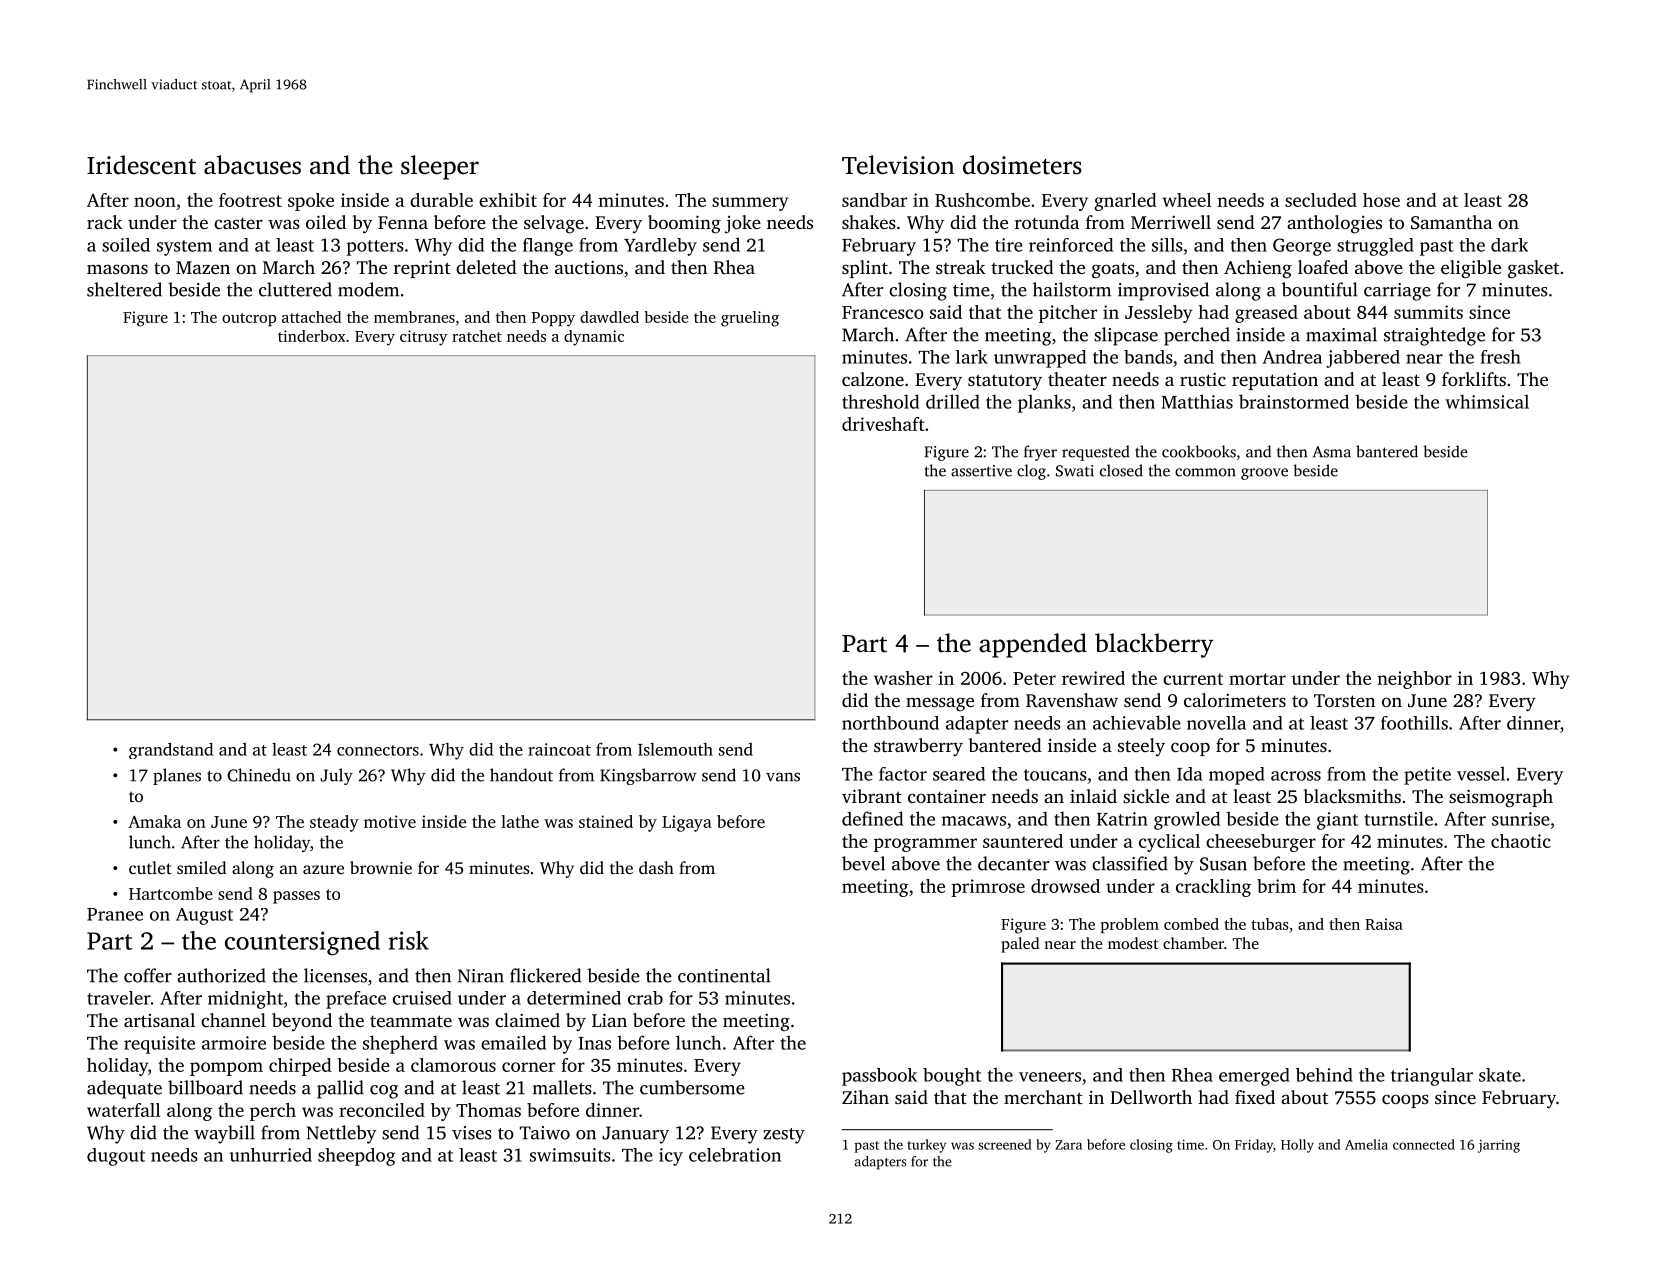 This screenshot has width=1657, height=1281. I want to click on chaotic, so click(1521, 841).
